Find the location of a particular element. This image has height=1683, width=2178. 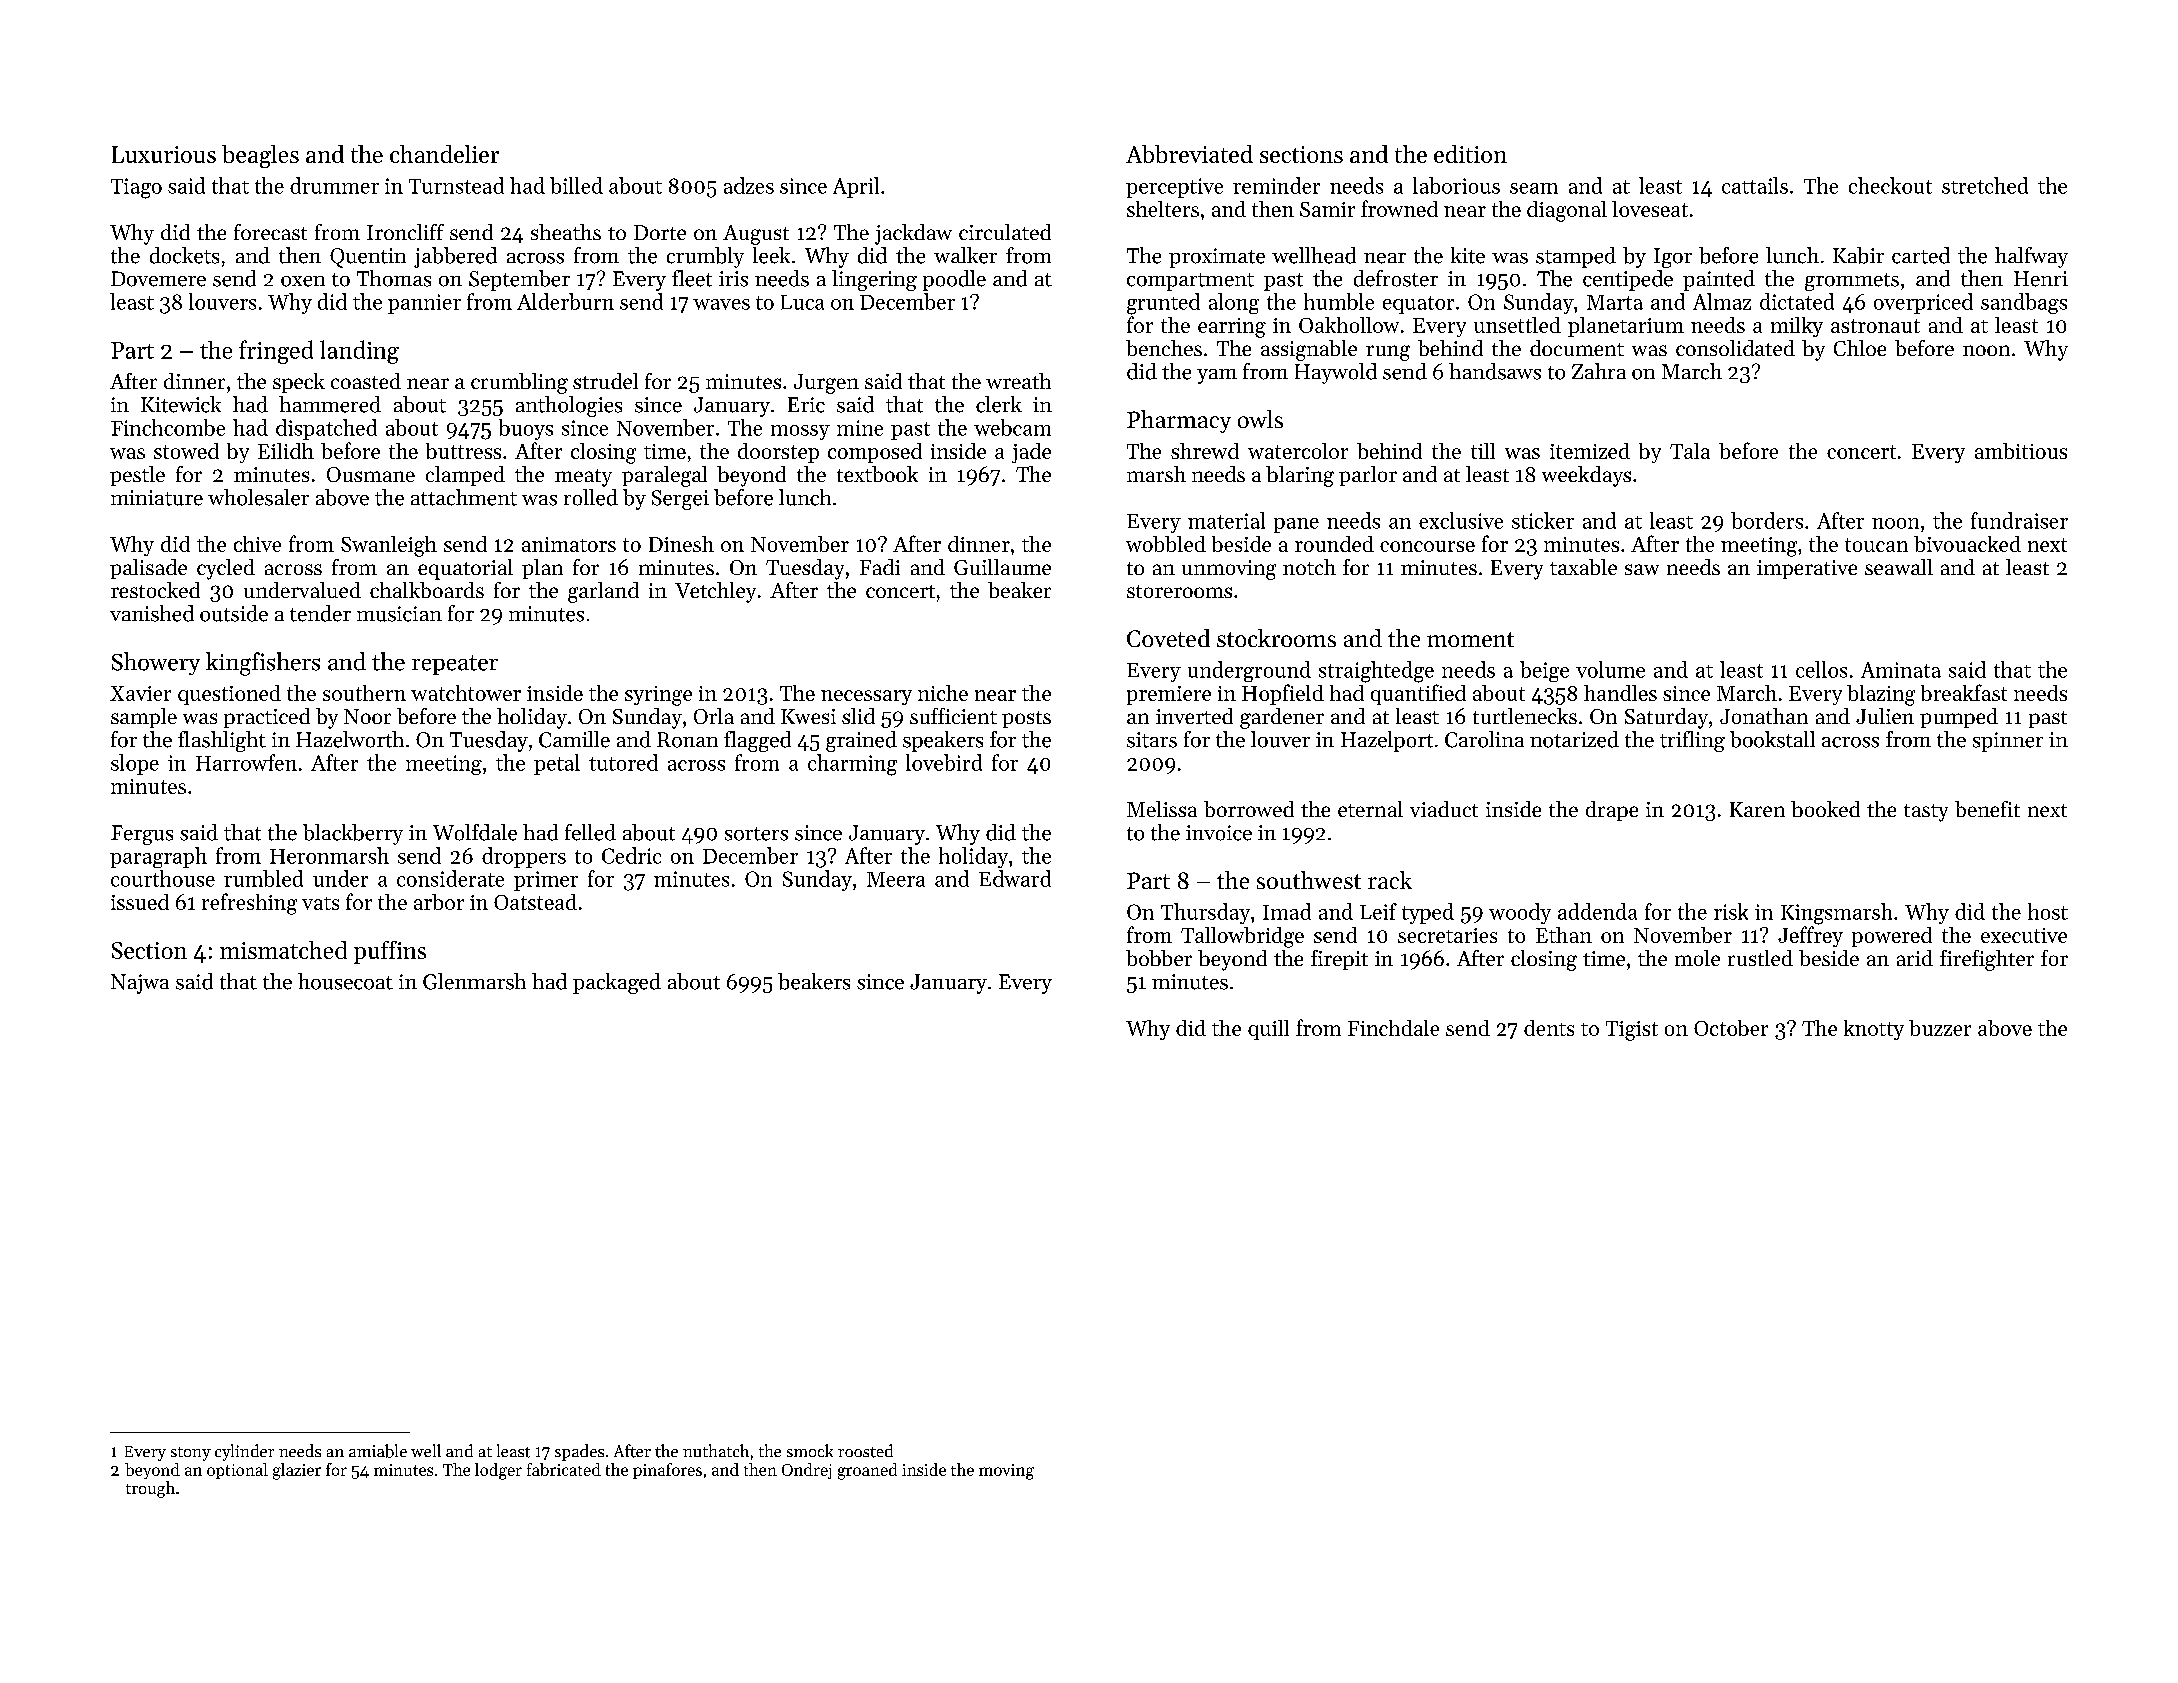

roosted is located at coordinates (865, 1451).
